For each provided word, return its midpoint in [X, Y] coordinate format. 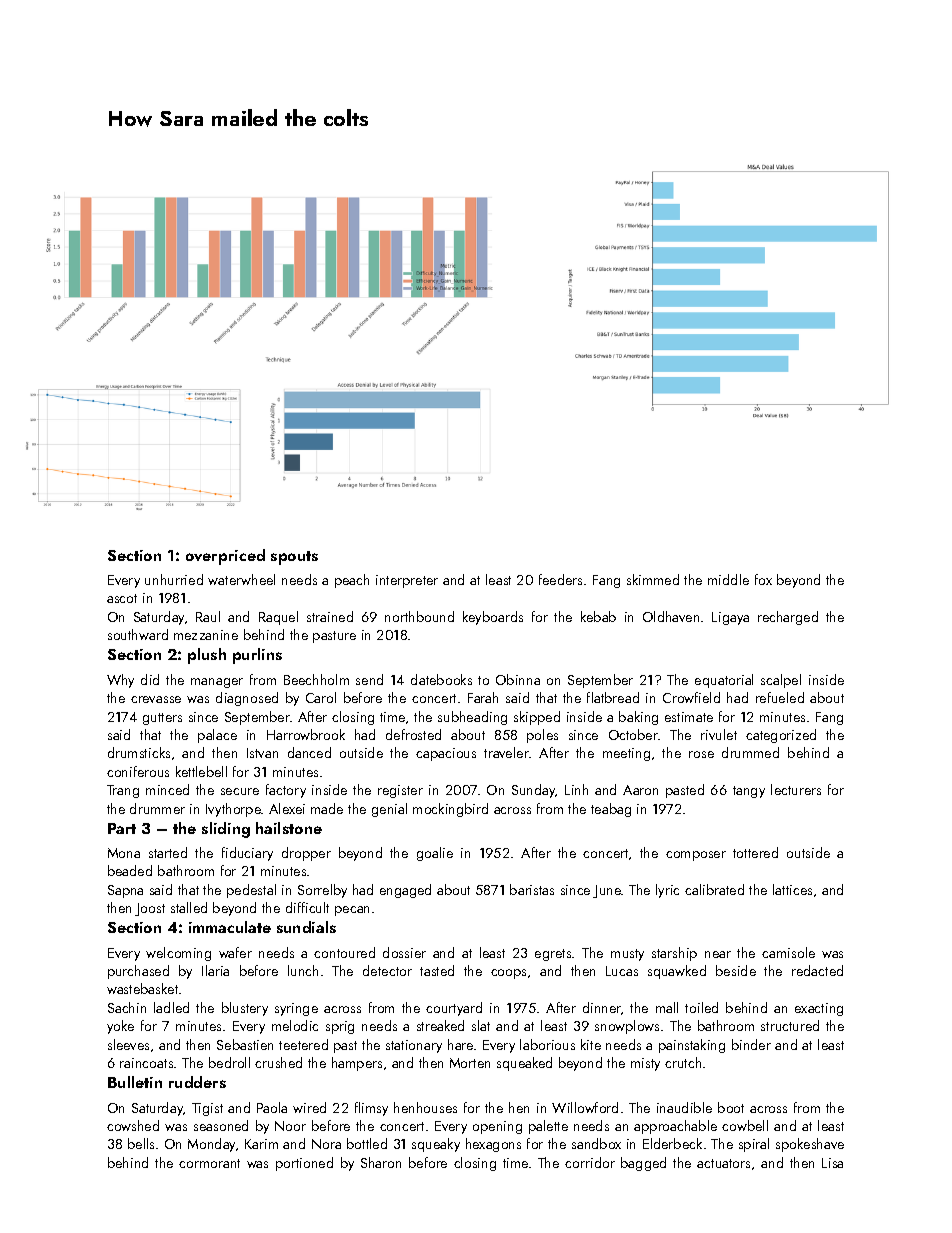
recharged [788, 618]
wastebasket [142, 988]
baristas [532, 889]
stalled [189, 907]
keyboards [493, 618]
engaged [405, 891]
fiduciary [247, 854]
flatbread [613, 697]
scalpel [781, 681]
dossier [404, 952]
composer [696, 856]
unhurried [174, 579]
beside [736, 970]
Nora [326, 1144]
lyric [667, 891]
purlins [257, 656]
